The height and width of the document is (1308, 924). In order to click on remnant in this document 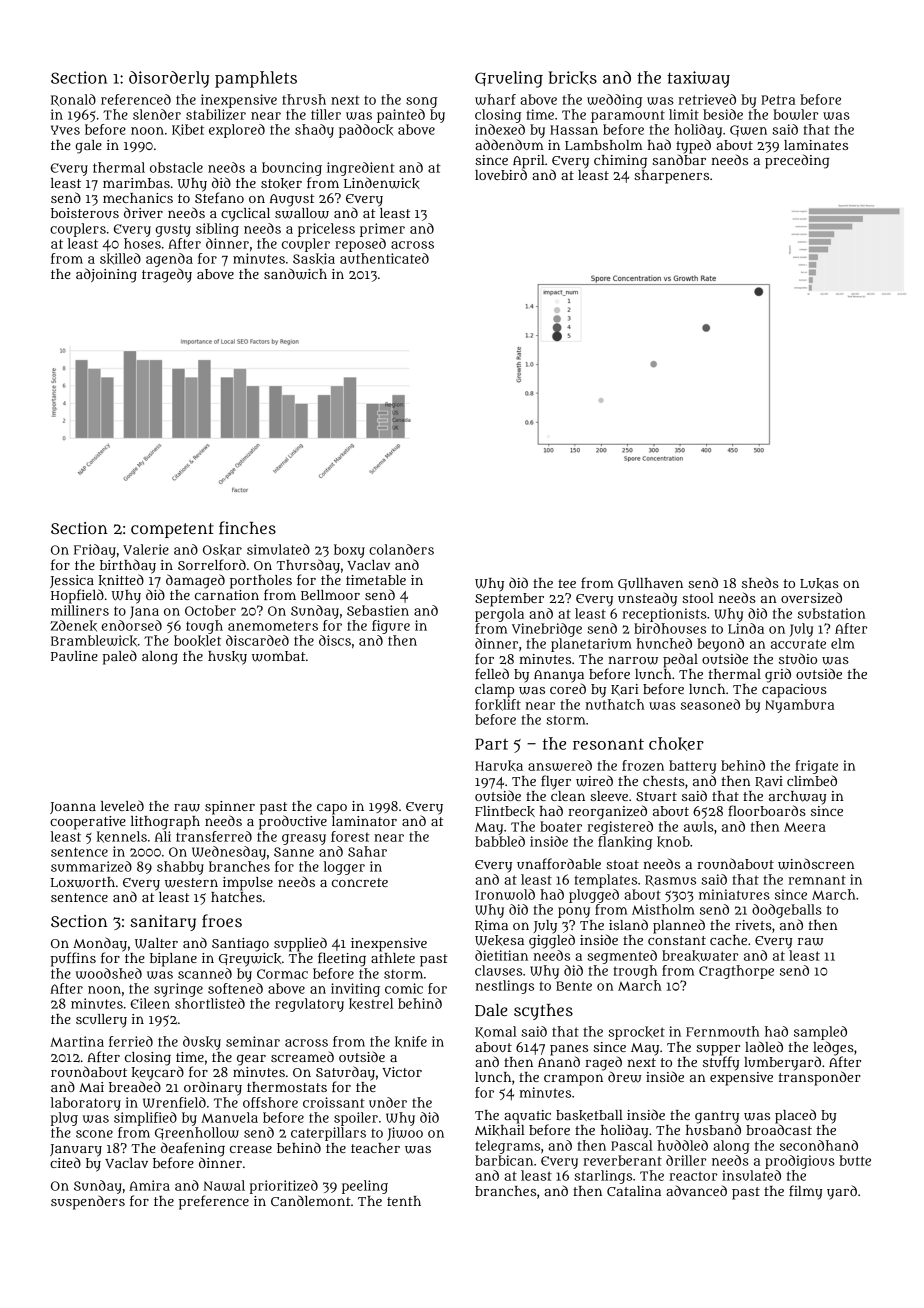, I will do `click(817, 880)`.
